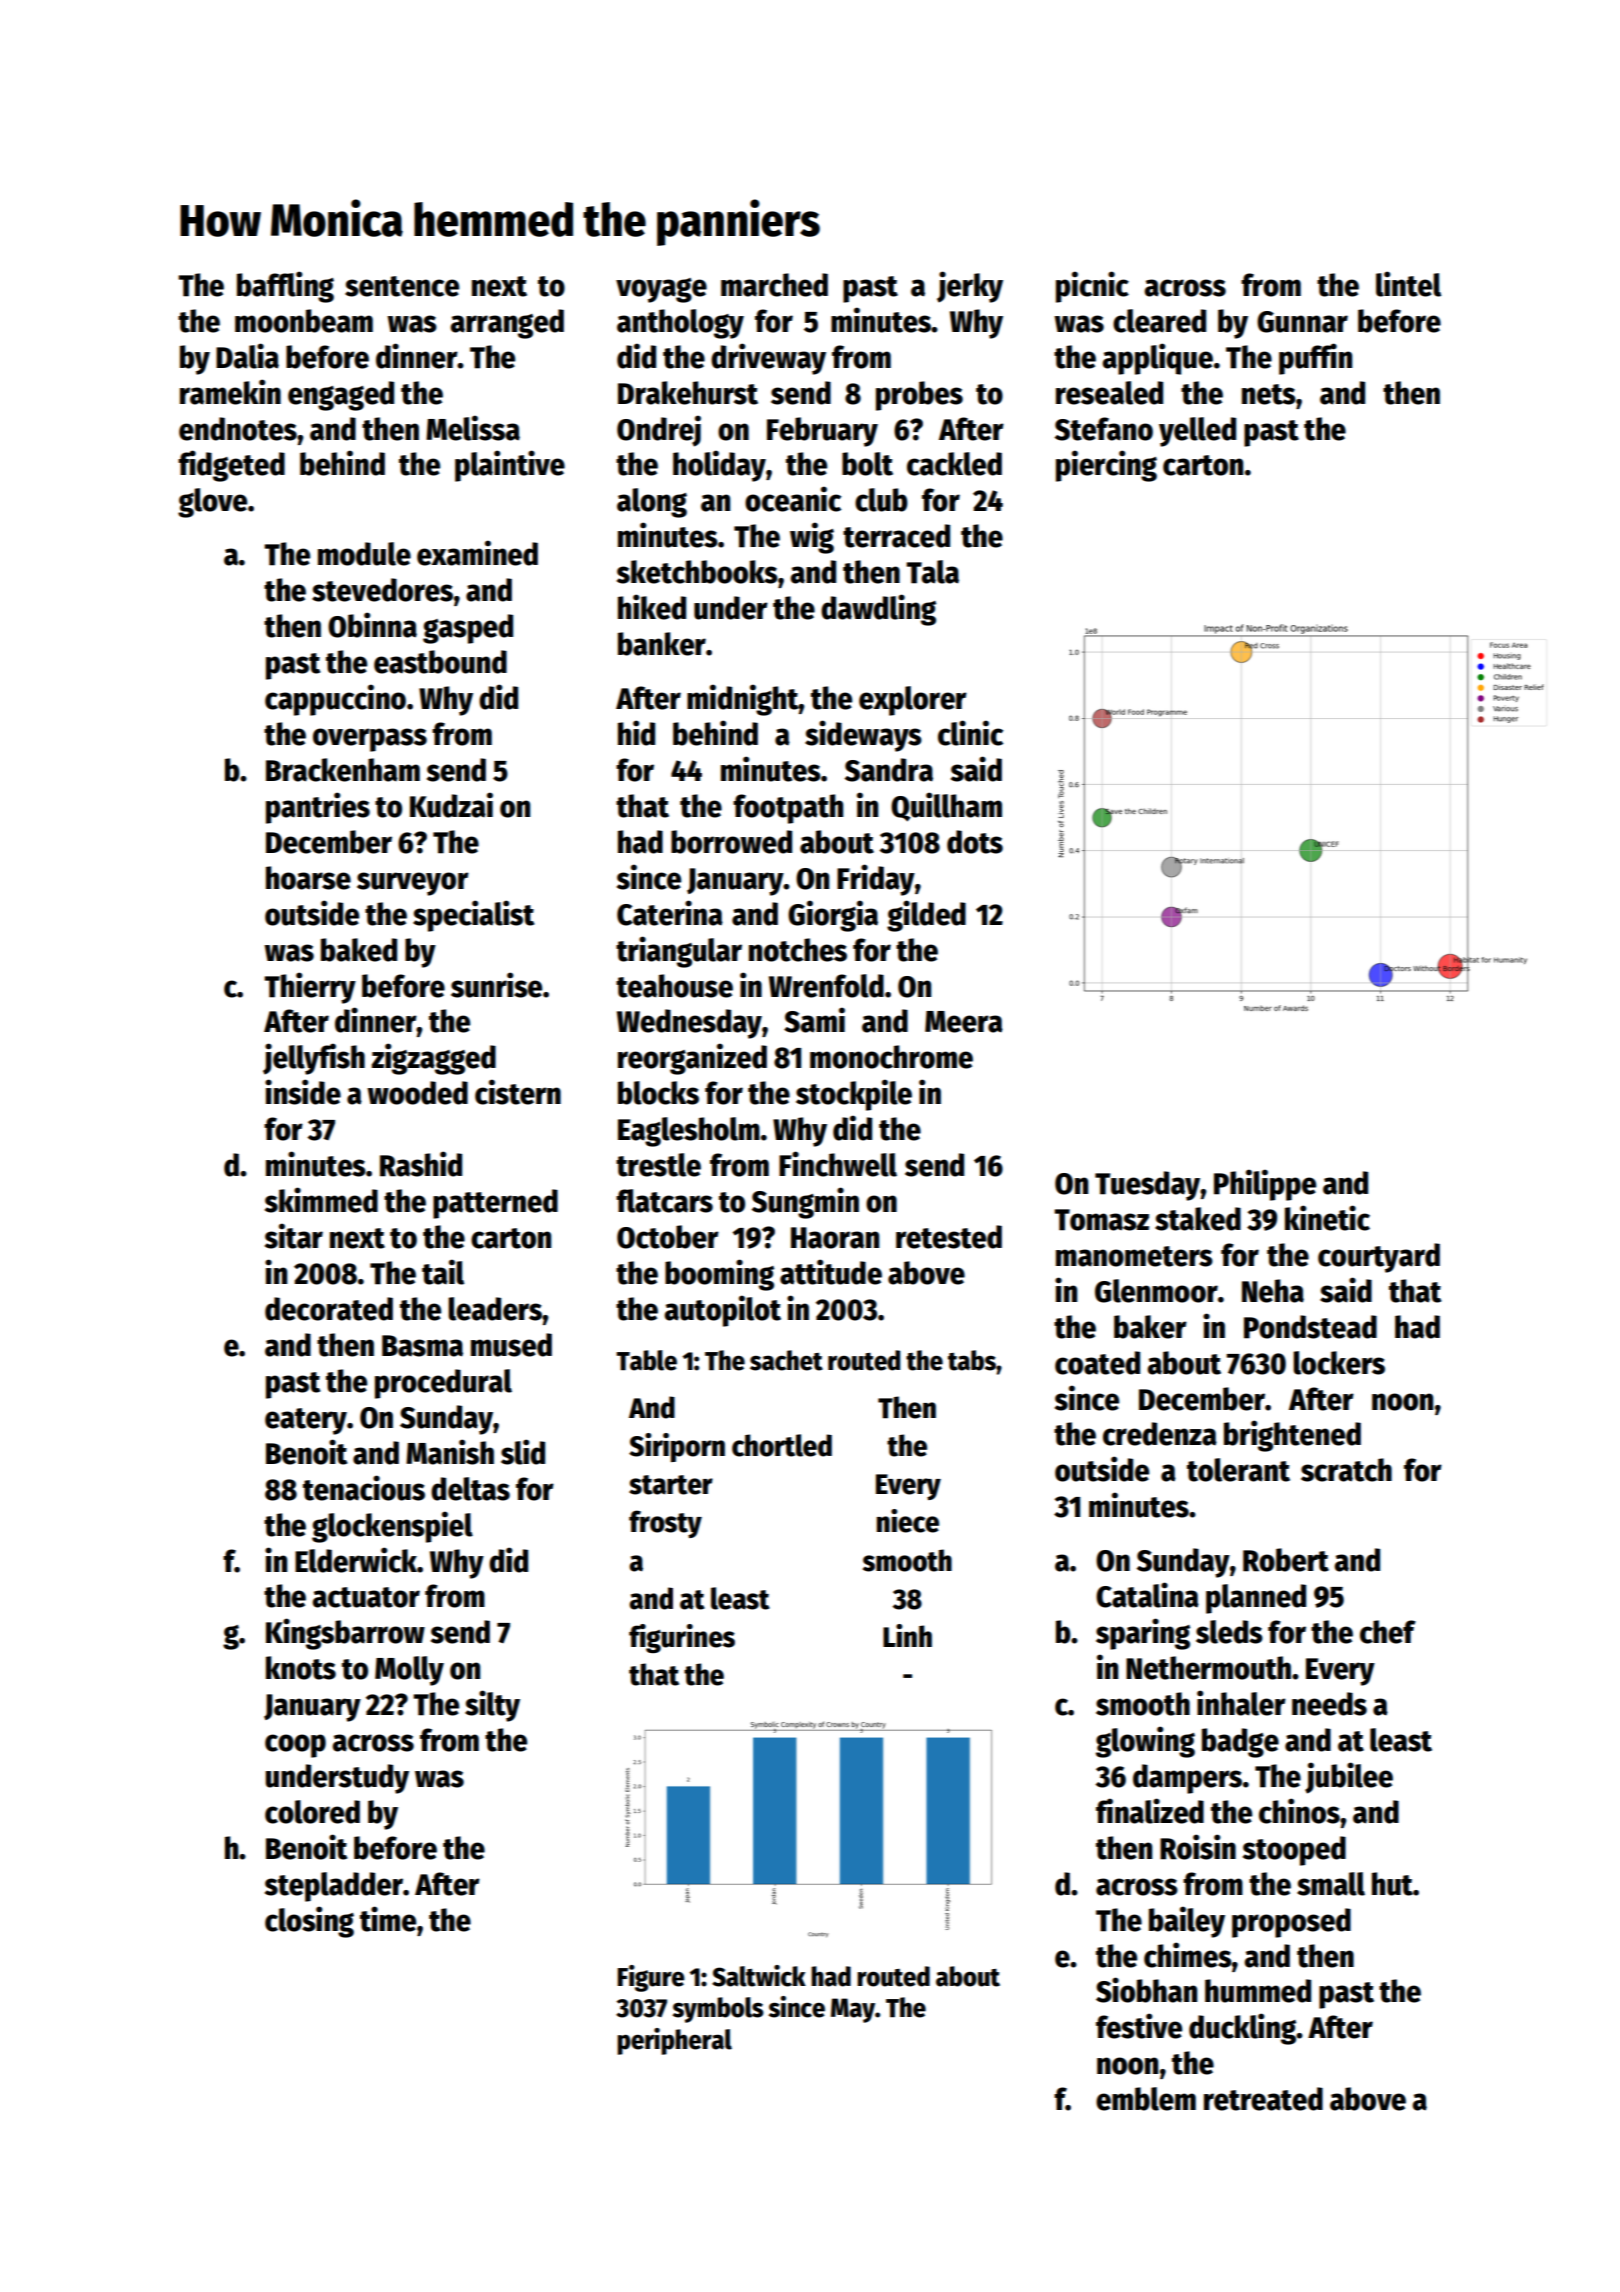 The image size is (1620, 2292). What do you see at coordinates (1139, 2026) in the screenshot?
I see `festive` at bounding box center [1139, 2026].
